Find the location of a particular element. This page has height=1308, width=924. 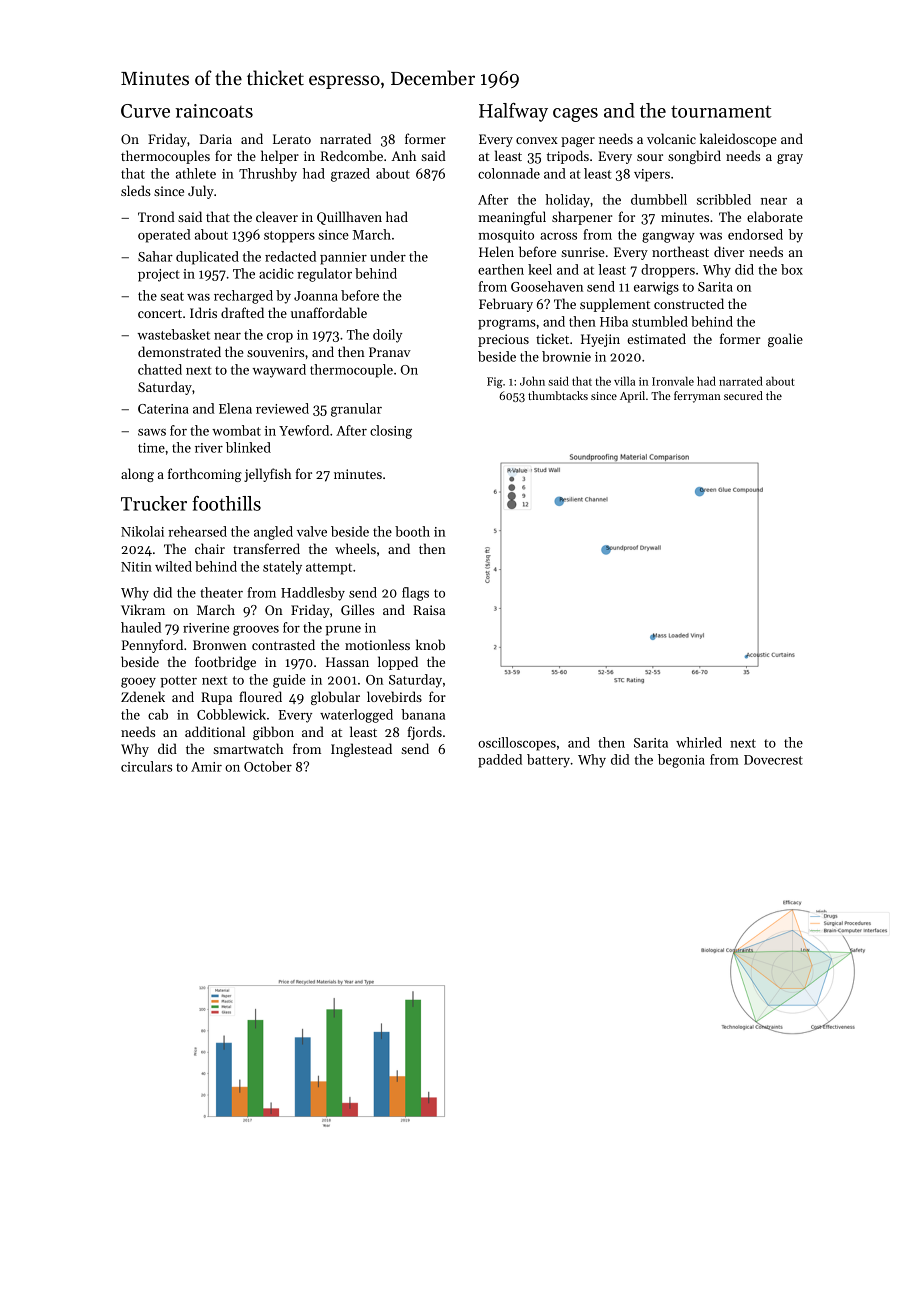

Halfway is located at coordinates (513, 112).
